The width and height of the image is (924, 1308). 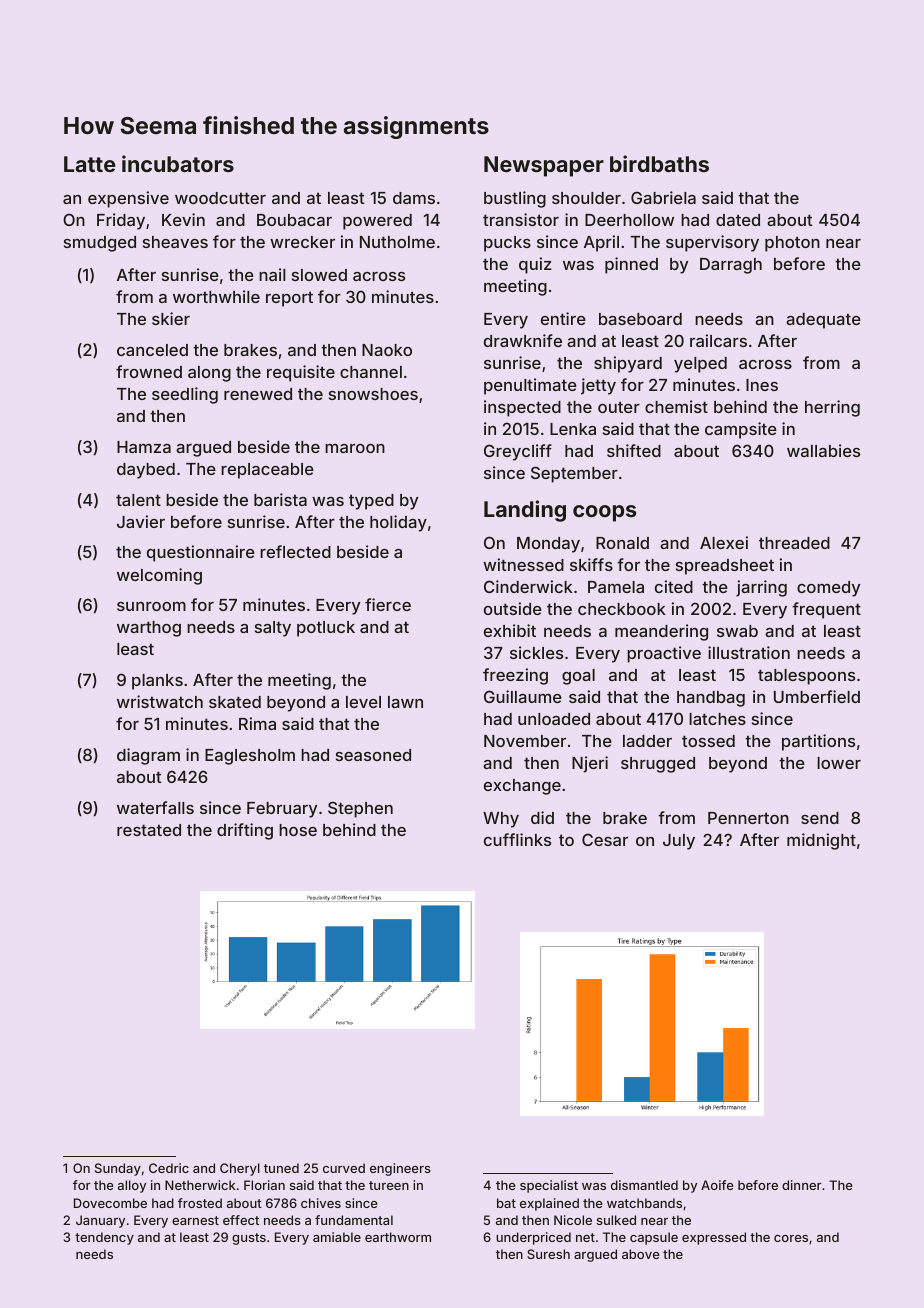 I want to click on dams, so click(x=414, y=198).
